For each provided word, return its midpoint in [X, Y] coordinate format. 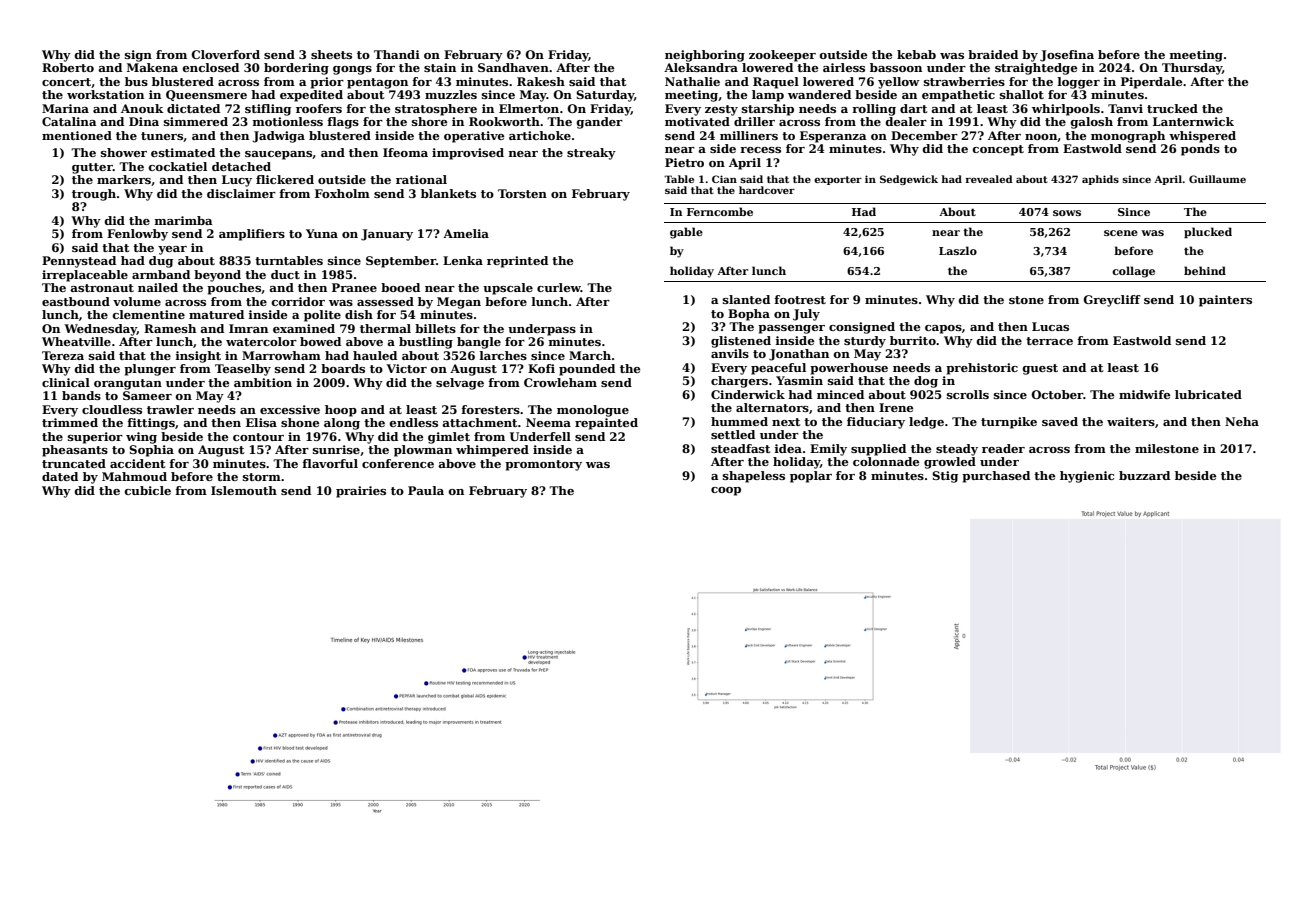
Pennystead [79, 262]
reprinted [517, 262]
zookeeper [782, 56]
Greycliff [1112, 301]
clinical [66, 382]
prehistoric [982, 369]
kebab [916, 54]
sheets [331, 54]
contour [258, 437]
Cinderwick [748, 394]
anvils [730, 353]
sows [1067, 213]
